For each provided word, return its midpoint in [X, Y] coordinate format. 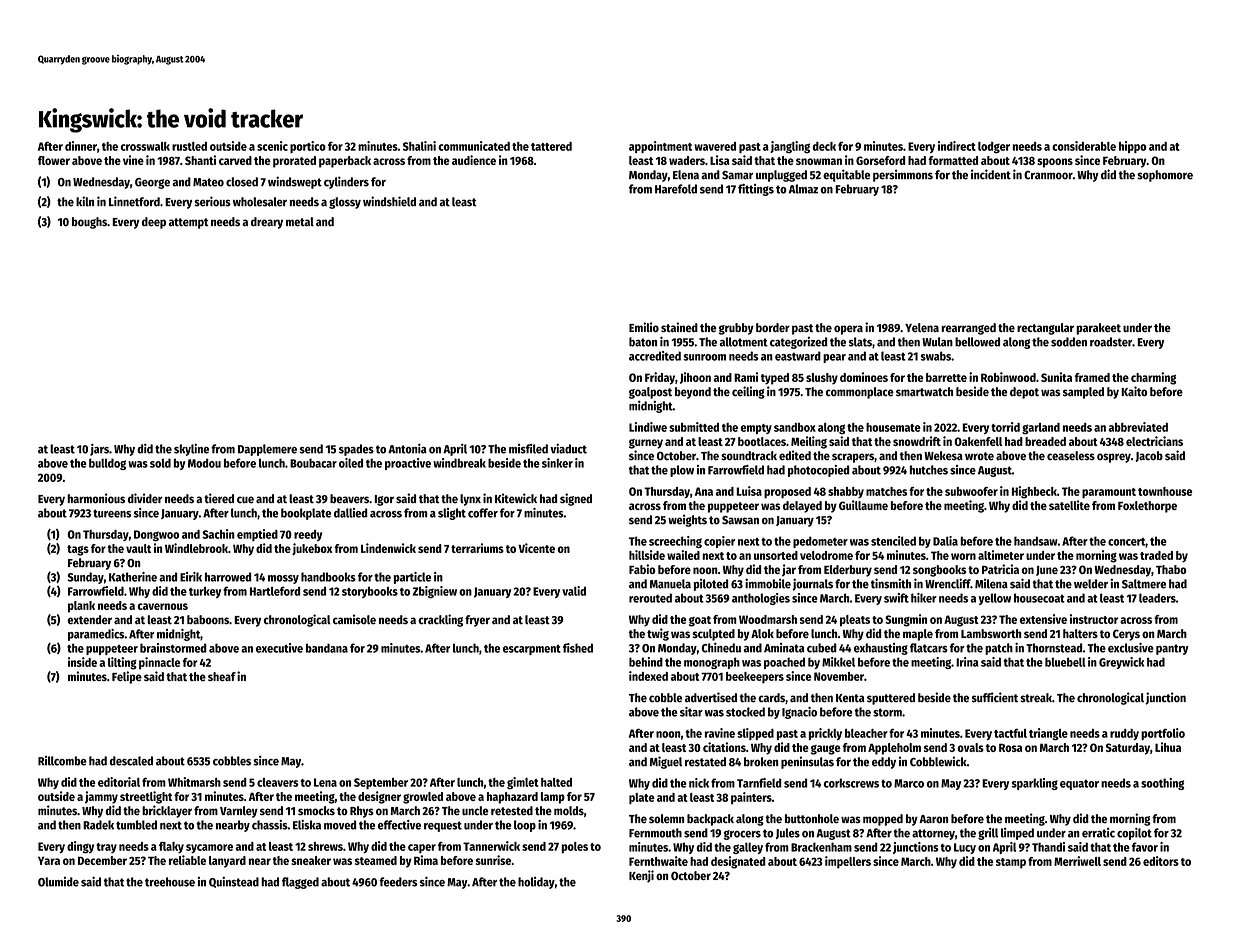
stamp [1011, 863]
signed [576, 499]
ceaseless [1071, 456]
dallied [351, 513]
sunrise [493, 860]
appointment [660, 147]
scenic [272, 146]
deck [824, 146]
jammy [101, 797]
